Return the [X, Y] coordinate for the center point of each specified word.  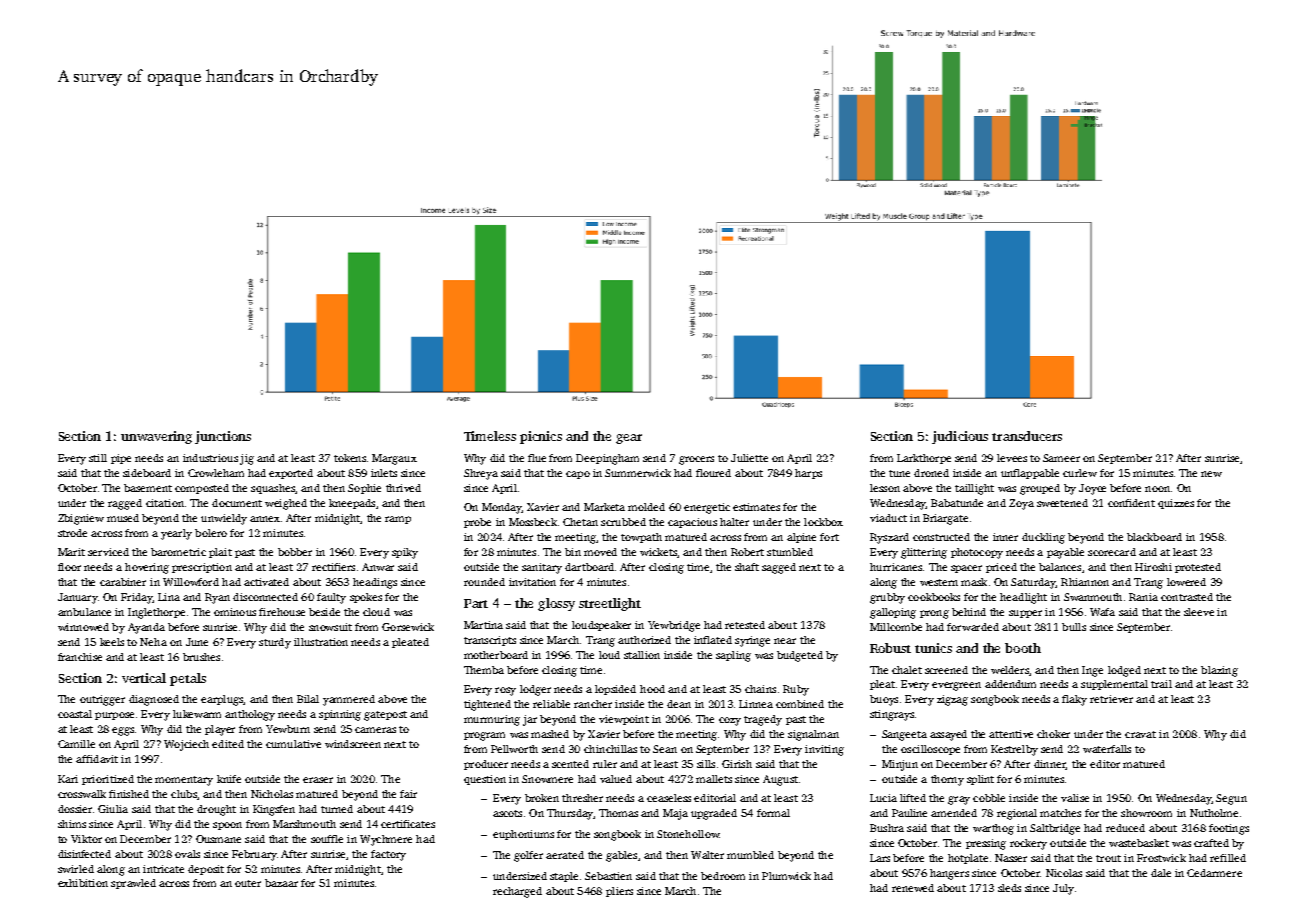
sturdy [275, 643]
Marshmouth [304, 824]
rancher [593, 704]
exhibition [83, 883]
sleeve [1199, 612]
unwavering [156, 437]
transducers [1027, 436]
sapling [733, 656]
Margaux [394, 459]
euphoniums [523, 835]
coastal [75, 714]
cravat [1140, 734]
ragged [125, 504]
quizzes [1176, 504]
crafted [1211, 843]
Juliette [749, 458]
